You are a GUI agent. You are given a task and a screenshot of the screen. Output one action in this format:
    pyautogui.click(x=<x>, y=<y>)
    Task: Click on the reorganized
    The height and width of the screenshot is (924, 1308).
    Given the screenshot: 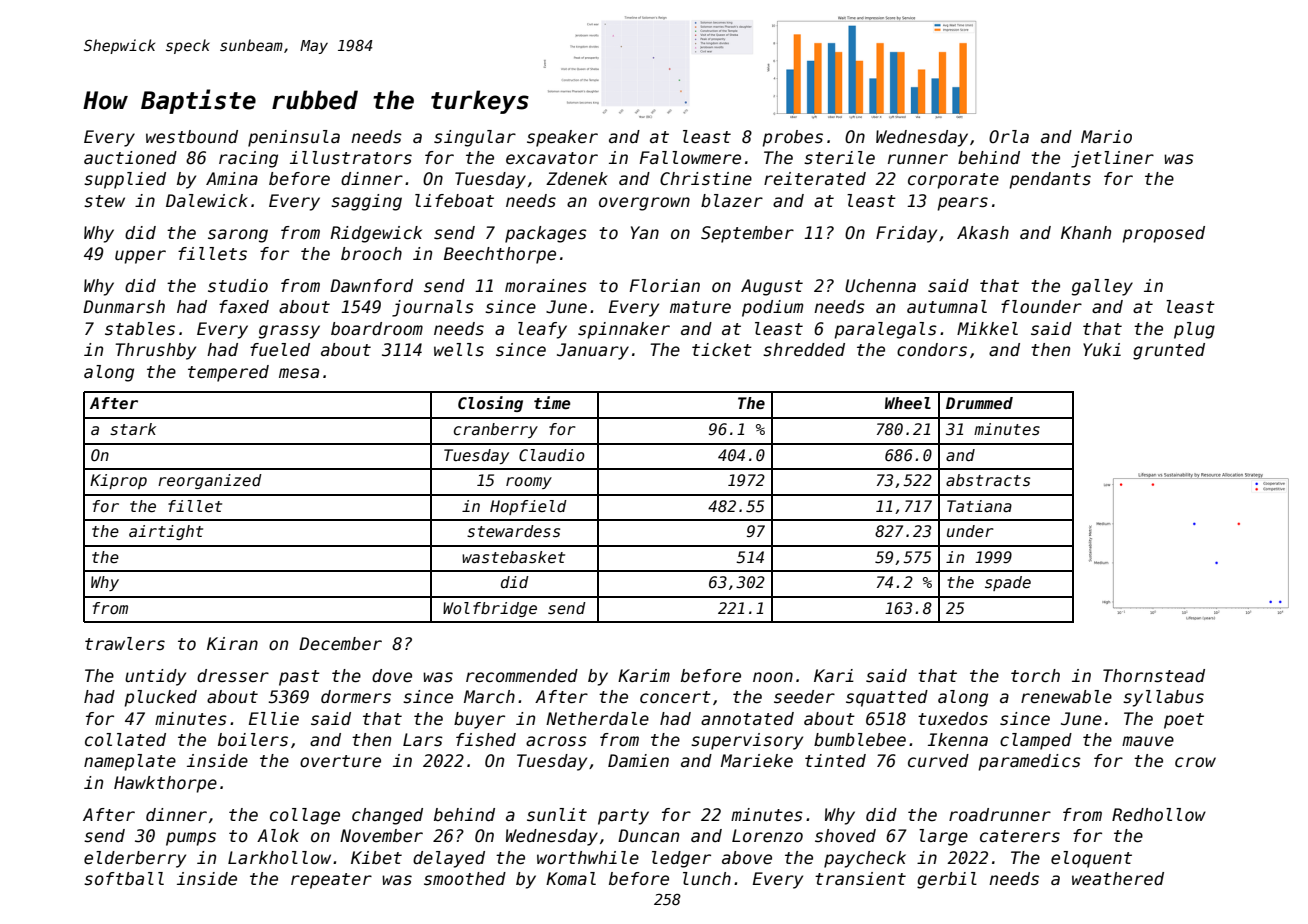 What is the action you would take?
    pyautogui.click(x=210, y=481)
